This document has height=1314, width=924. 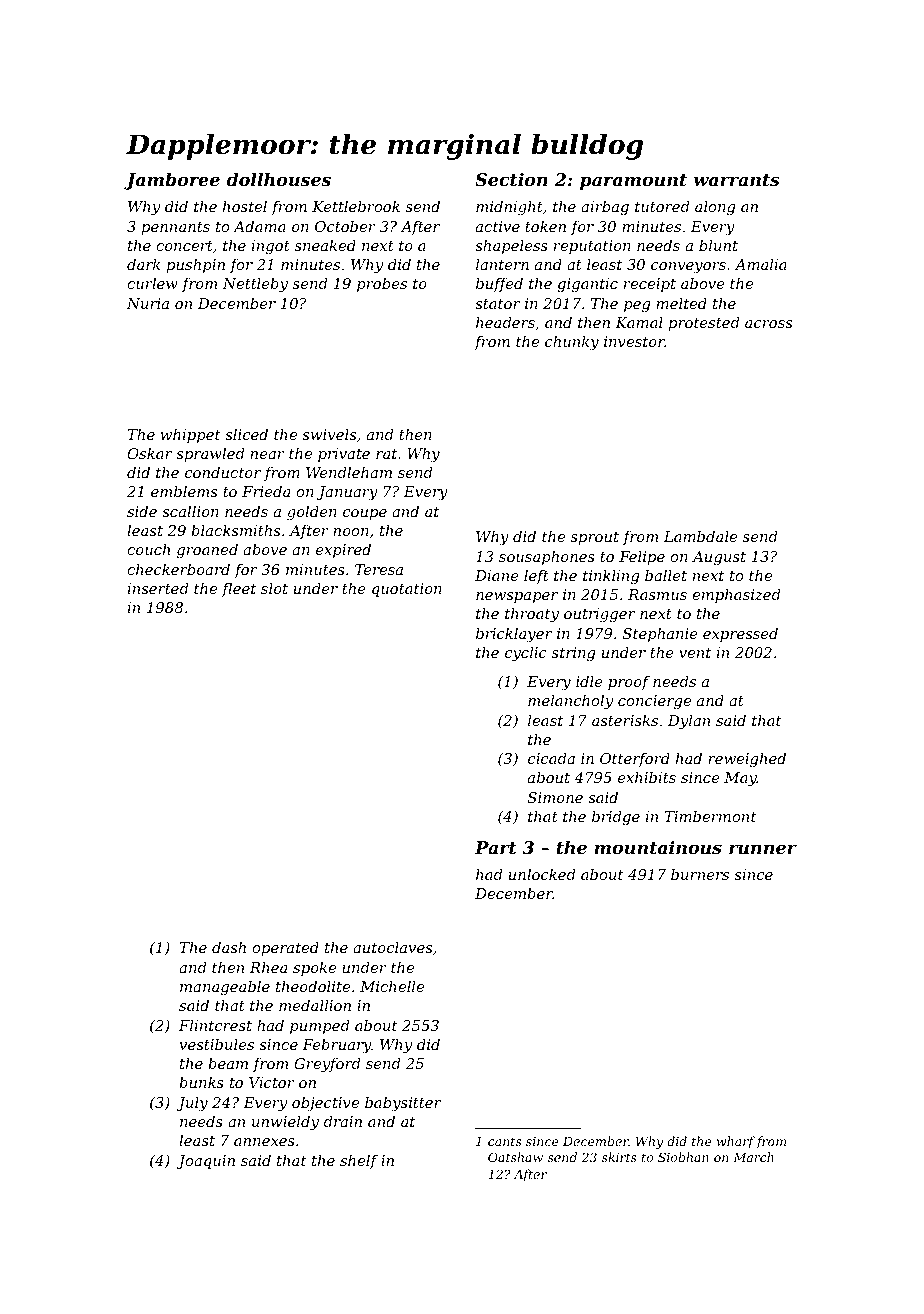 I want to click on Kettlebrook, so click(x=356, y=206).
